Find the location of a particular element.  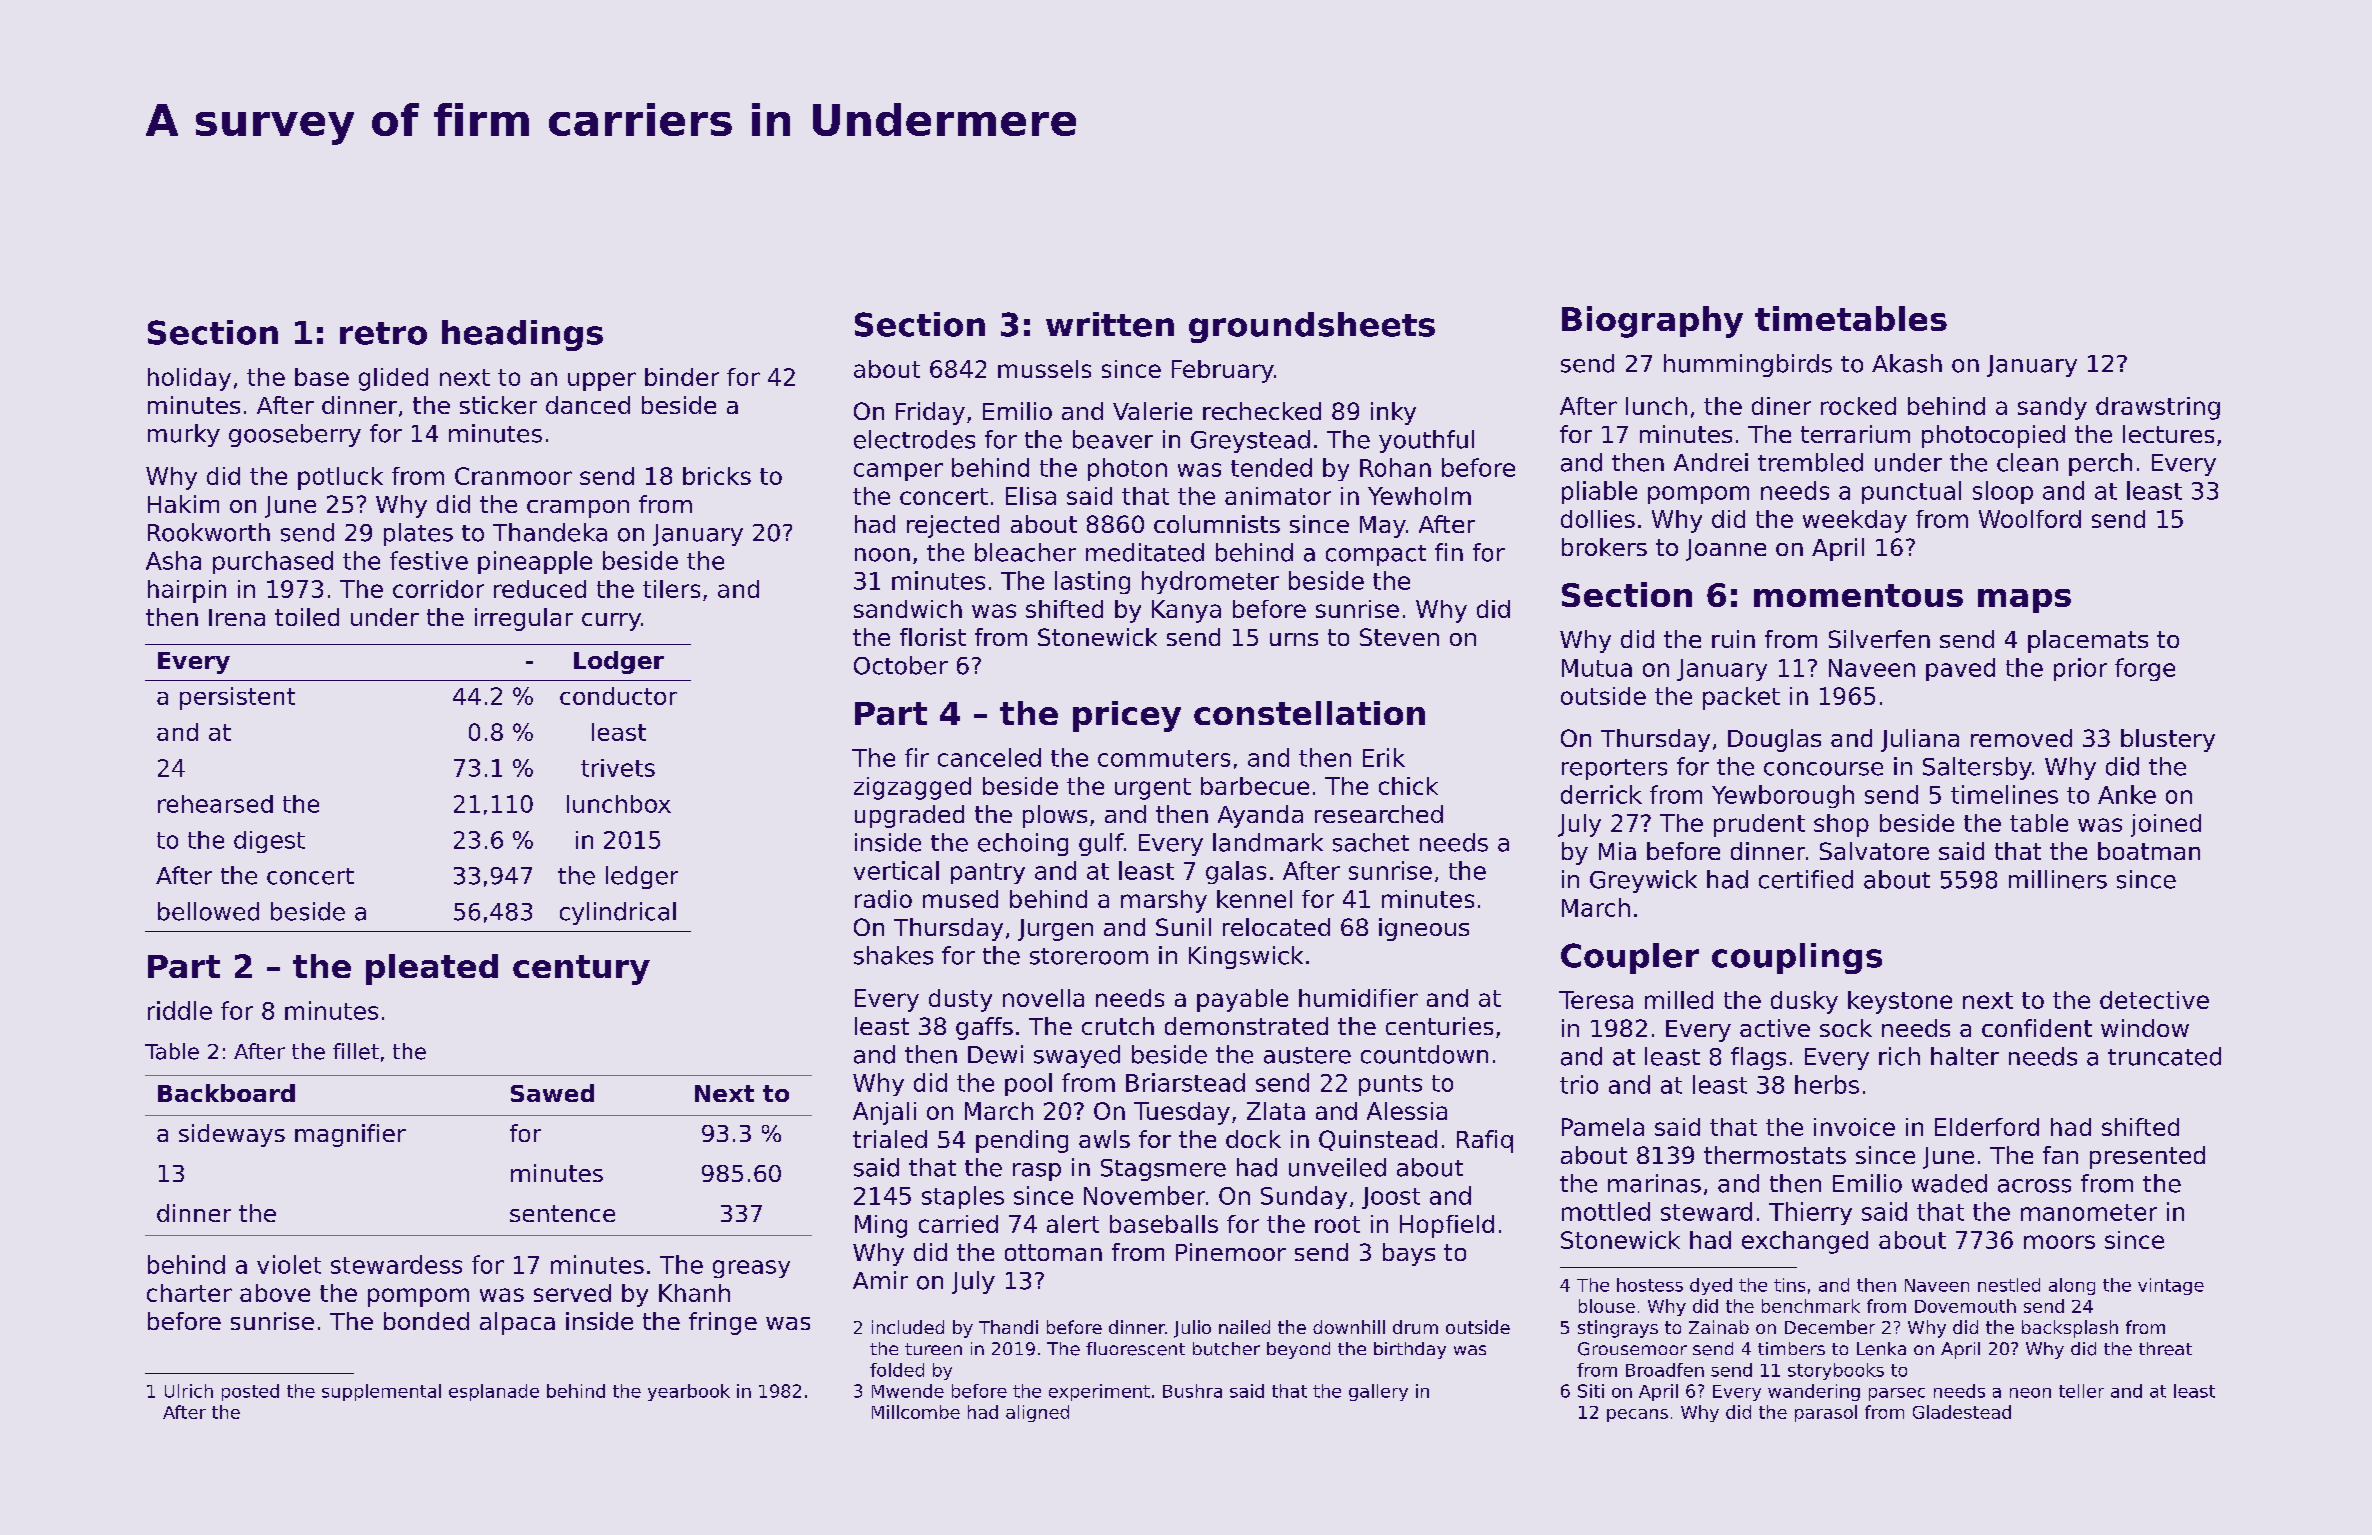

upper is located at coordinates (602, 381).
